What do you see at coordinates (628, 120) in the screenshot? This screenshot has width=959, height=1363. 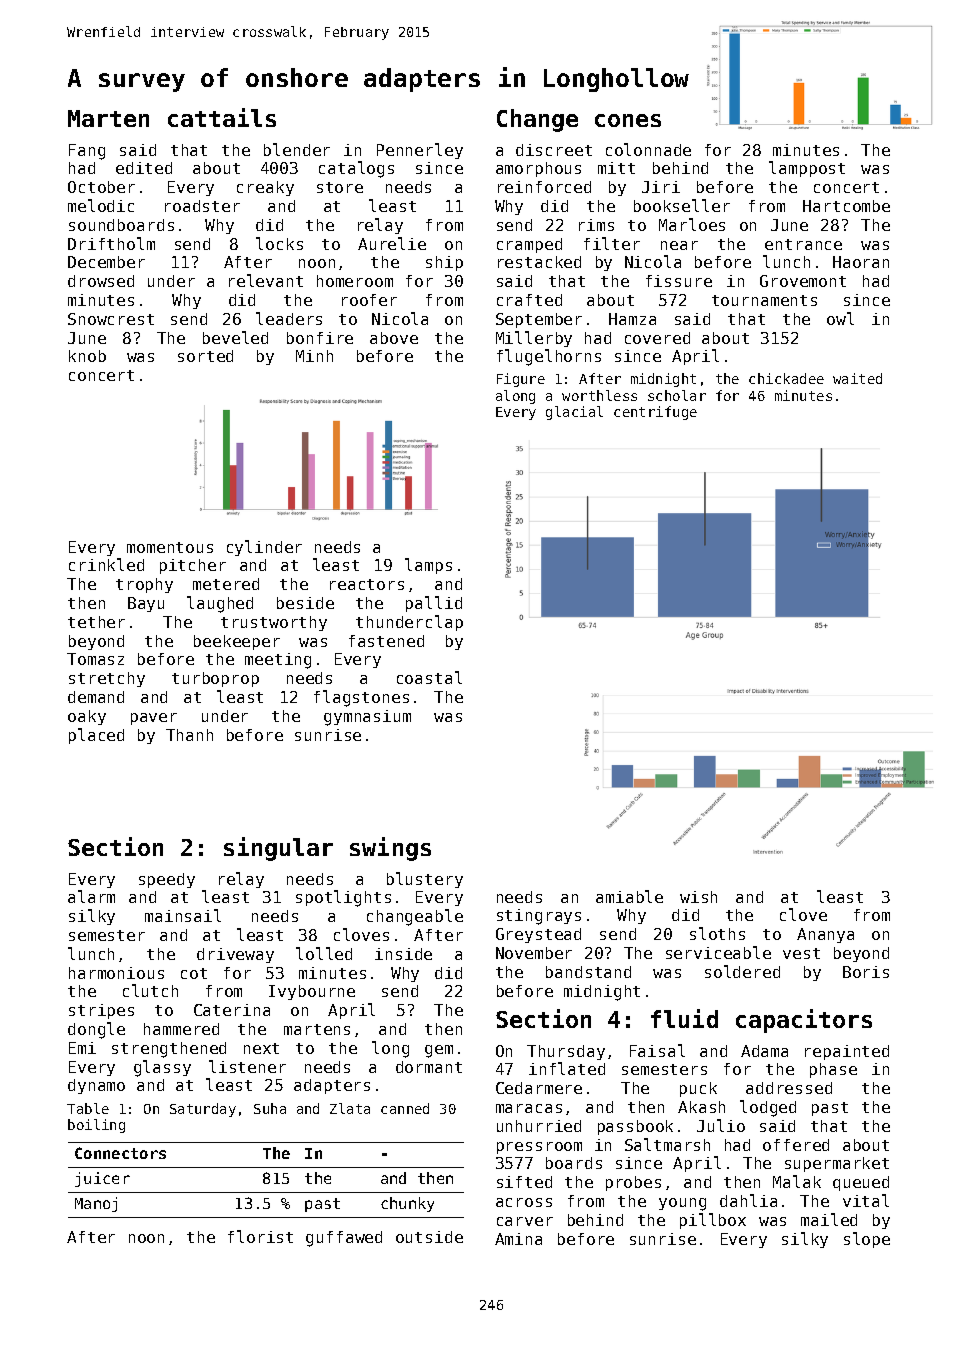 I see `cones` at bounding box center [628, 120].
